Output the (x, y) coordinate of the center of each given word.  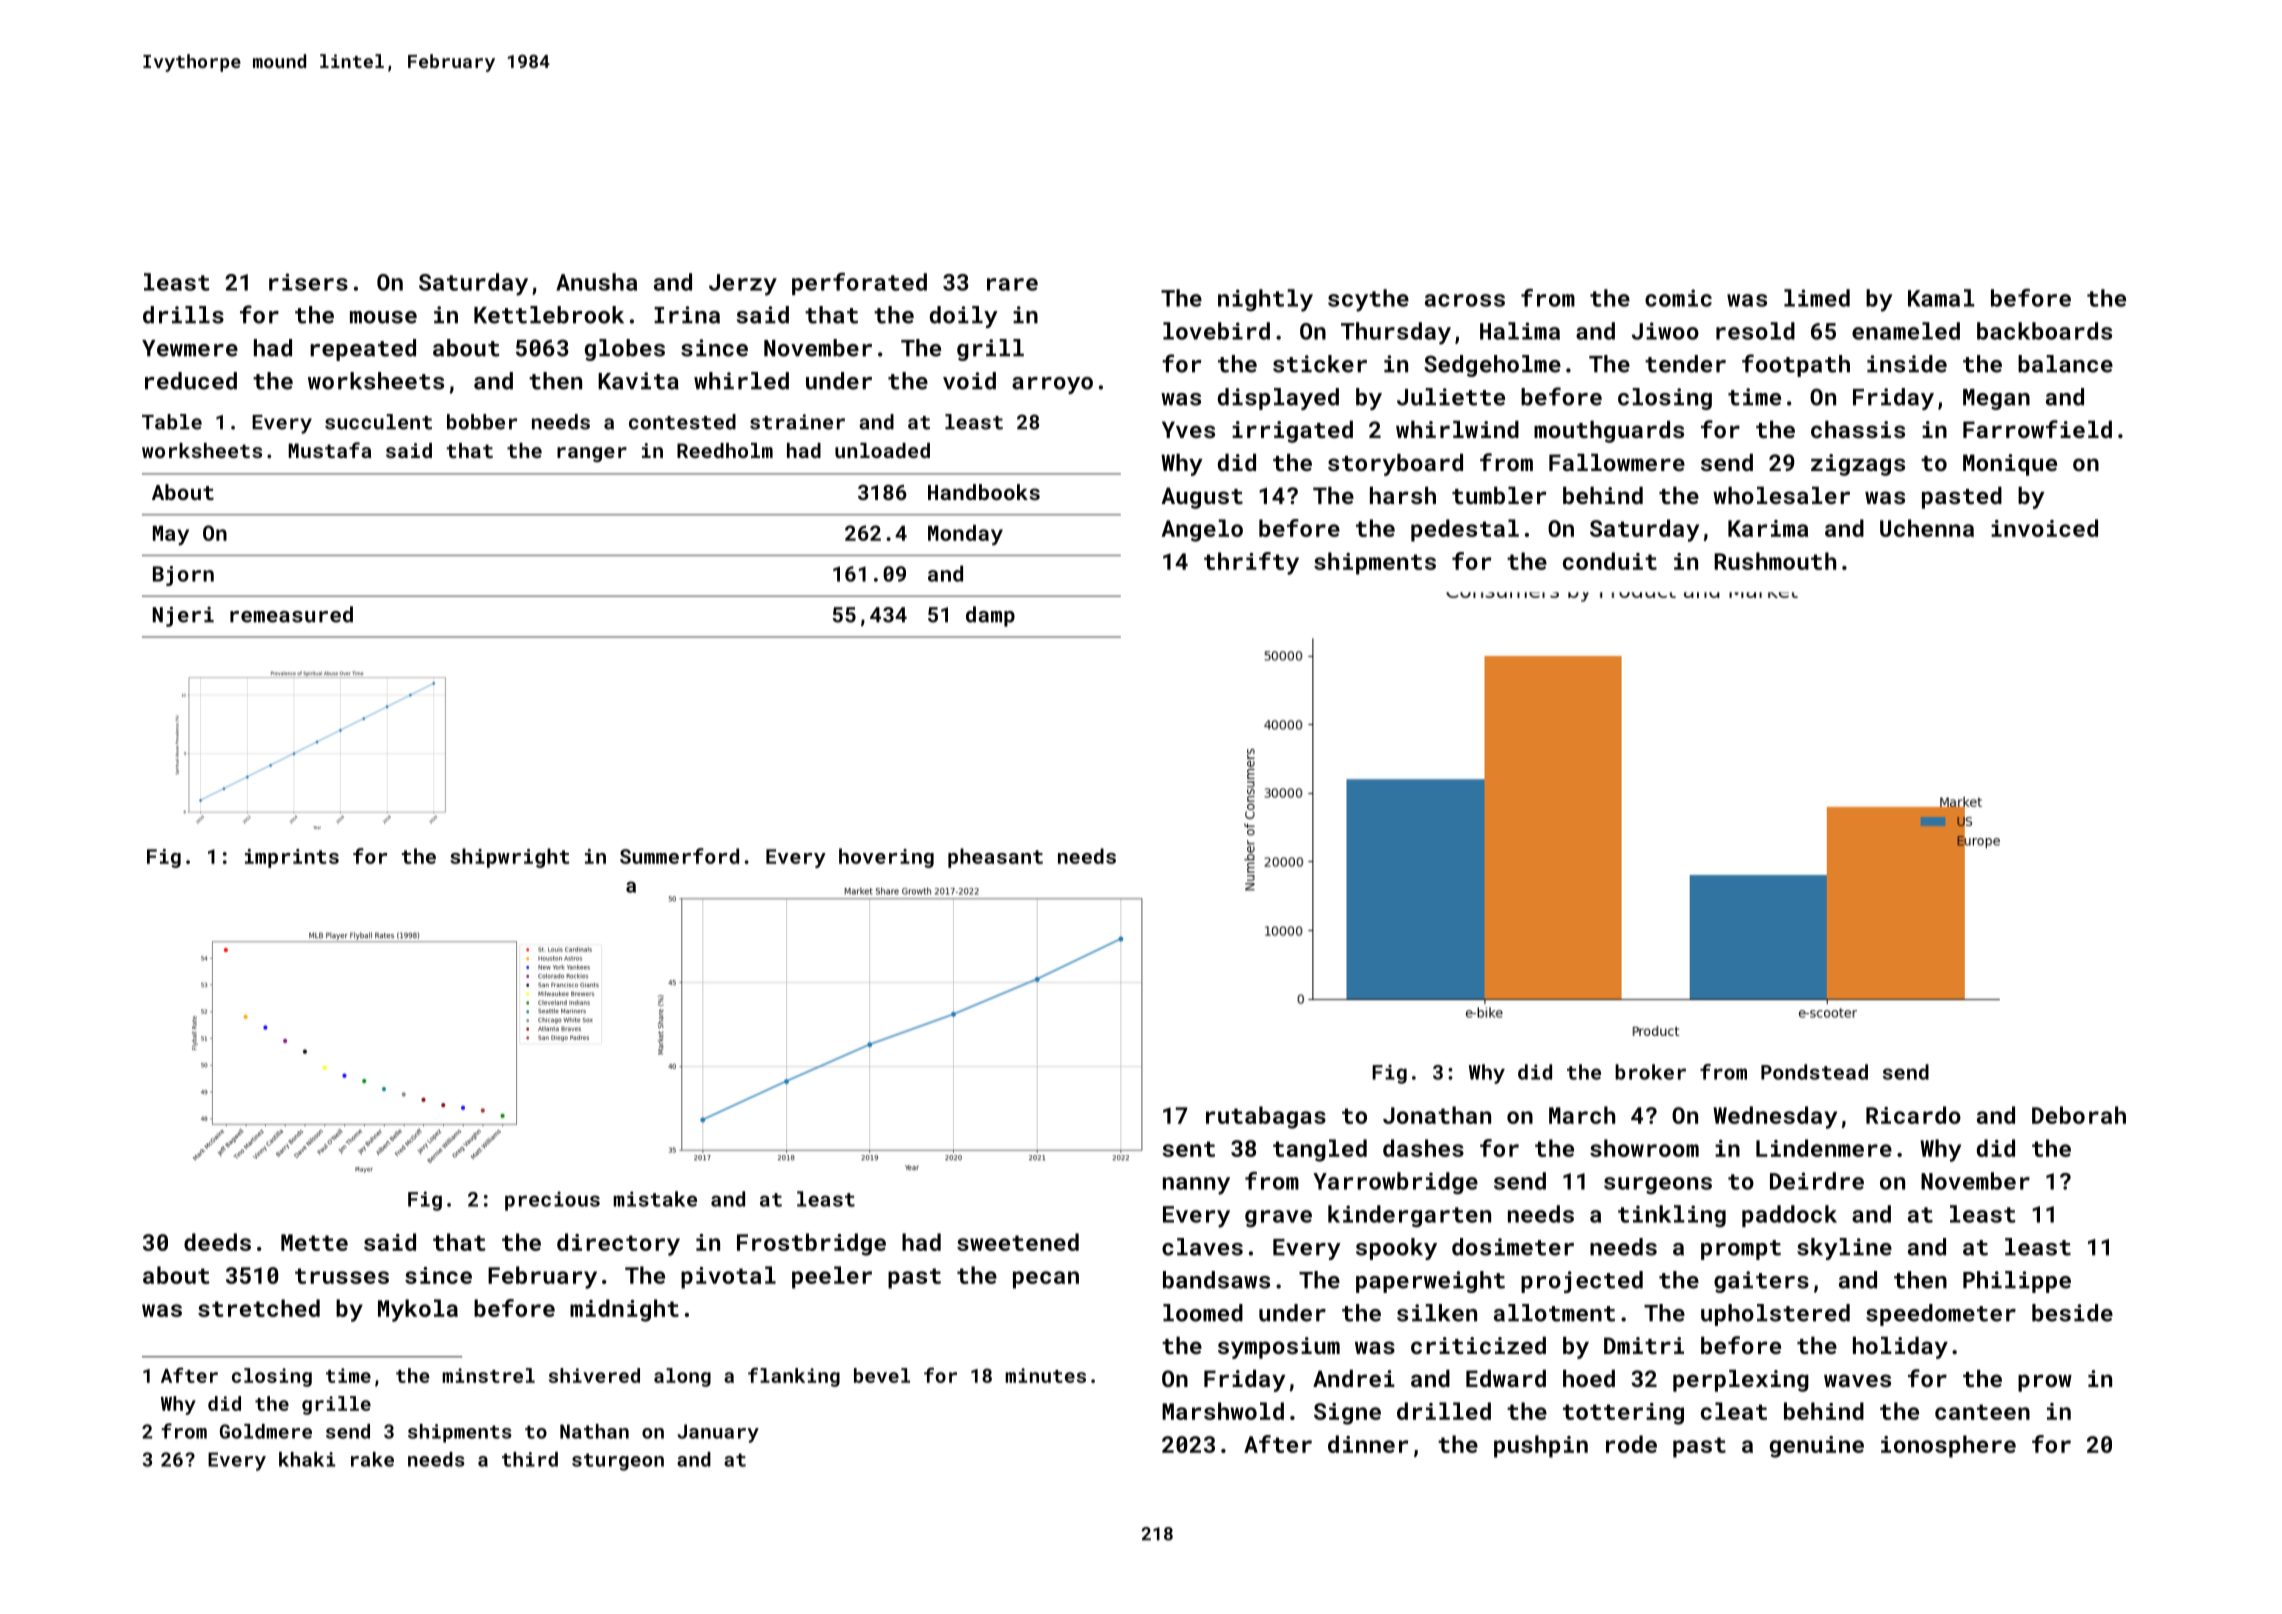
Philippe (2017, 1282)
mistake (655, 1199)
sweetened (1018, 1242)
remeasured (291, 614)
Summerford (679, 856)
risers (308, 282)
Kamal (1941, 298)
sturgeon (618, 1462)
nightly (1265, 300)
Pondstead (1814, 1072)
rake (372, 1459)
